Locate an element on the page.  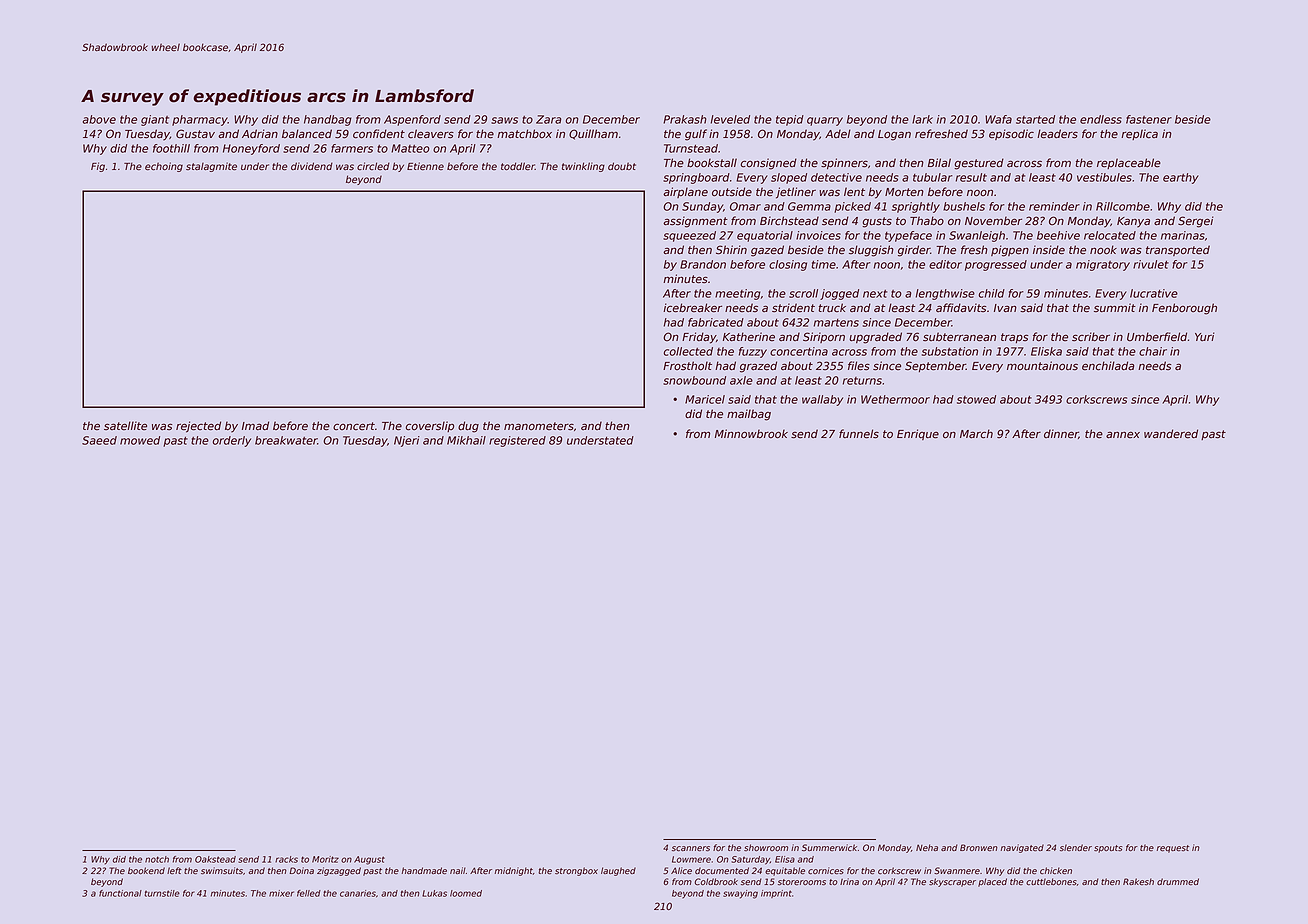
mountainous is located at coordinates (1042, 366).
